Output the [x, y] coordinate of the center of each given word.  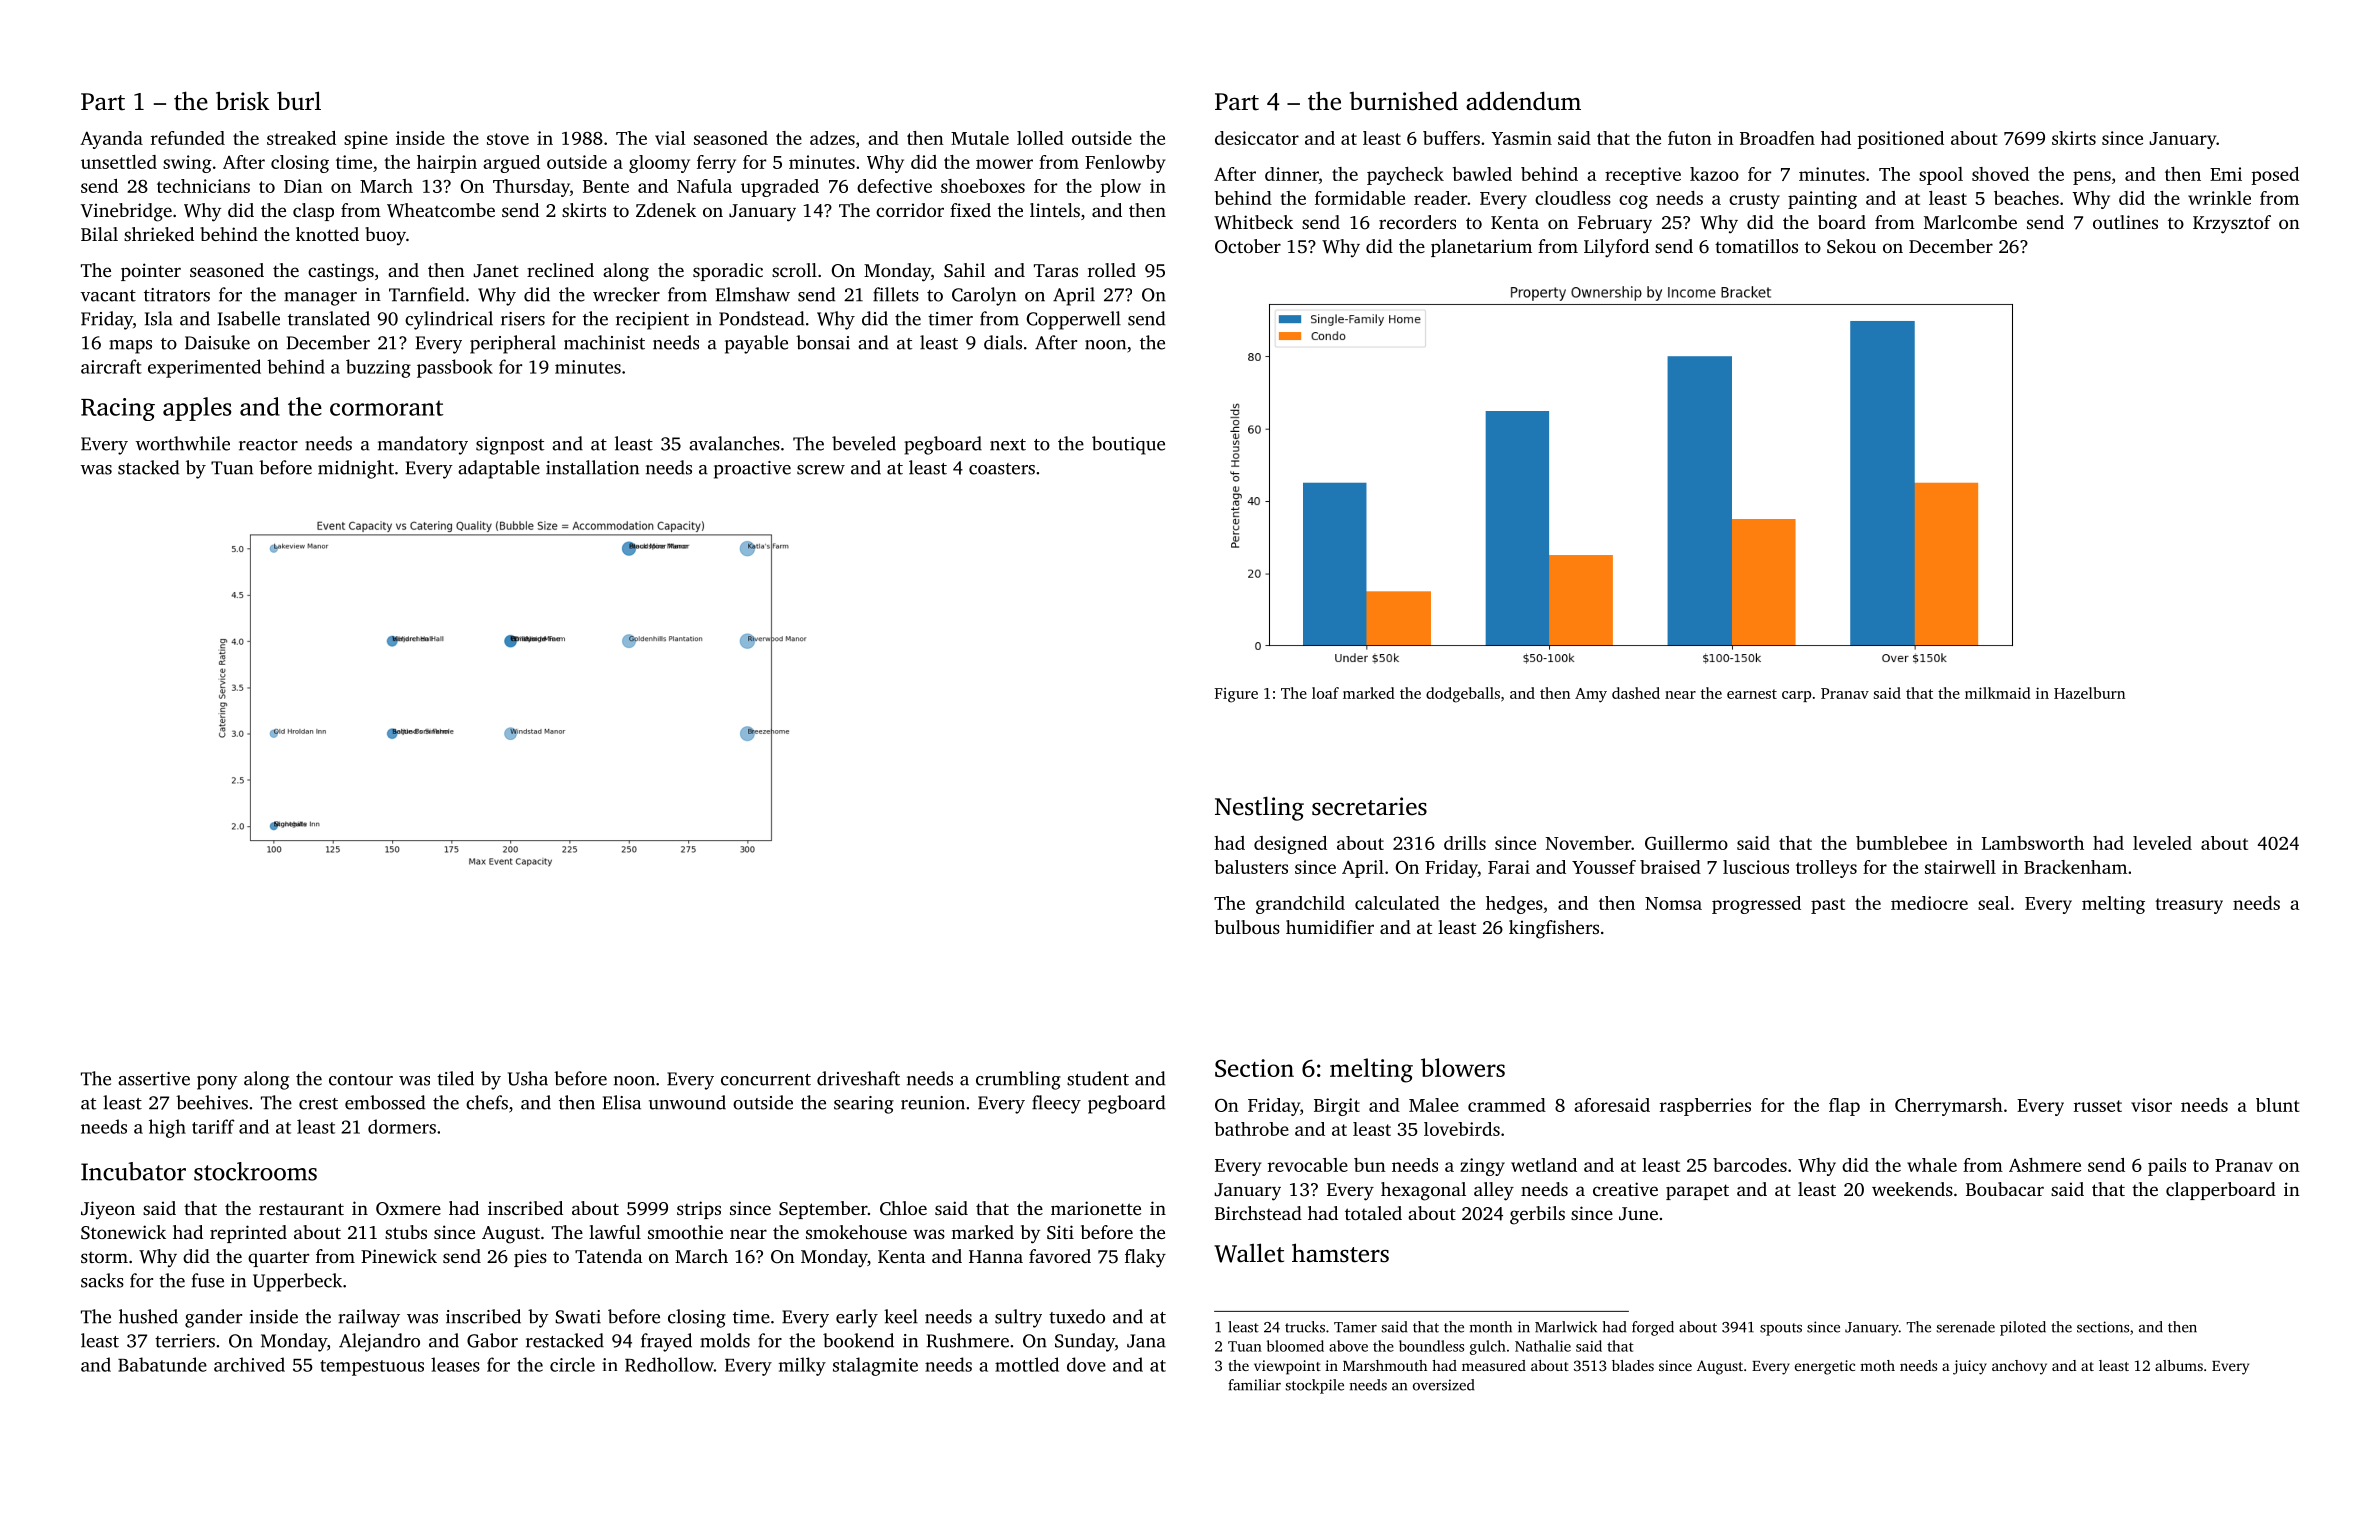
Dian [303, 186]
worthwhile [183, 443]
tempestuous [372, 1368]
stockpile [1315, 1386]
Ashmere [2045, 1165]
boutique [1128, 445]
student [1098, 1078]
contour [361, 1080]
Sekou [1851, 246]
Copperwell [1074, 320]
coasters [1002, 469]
